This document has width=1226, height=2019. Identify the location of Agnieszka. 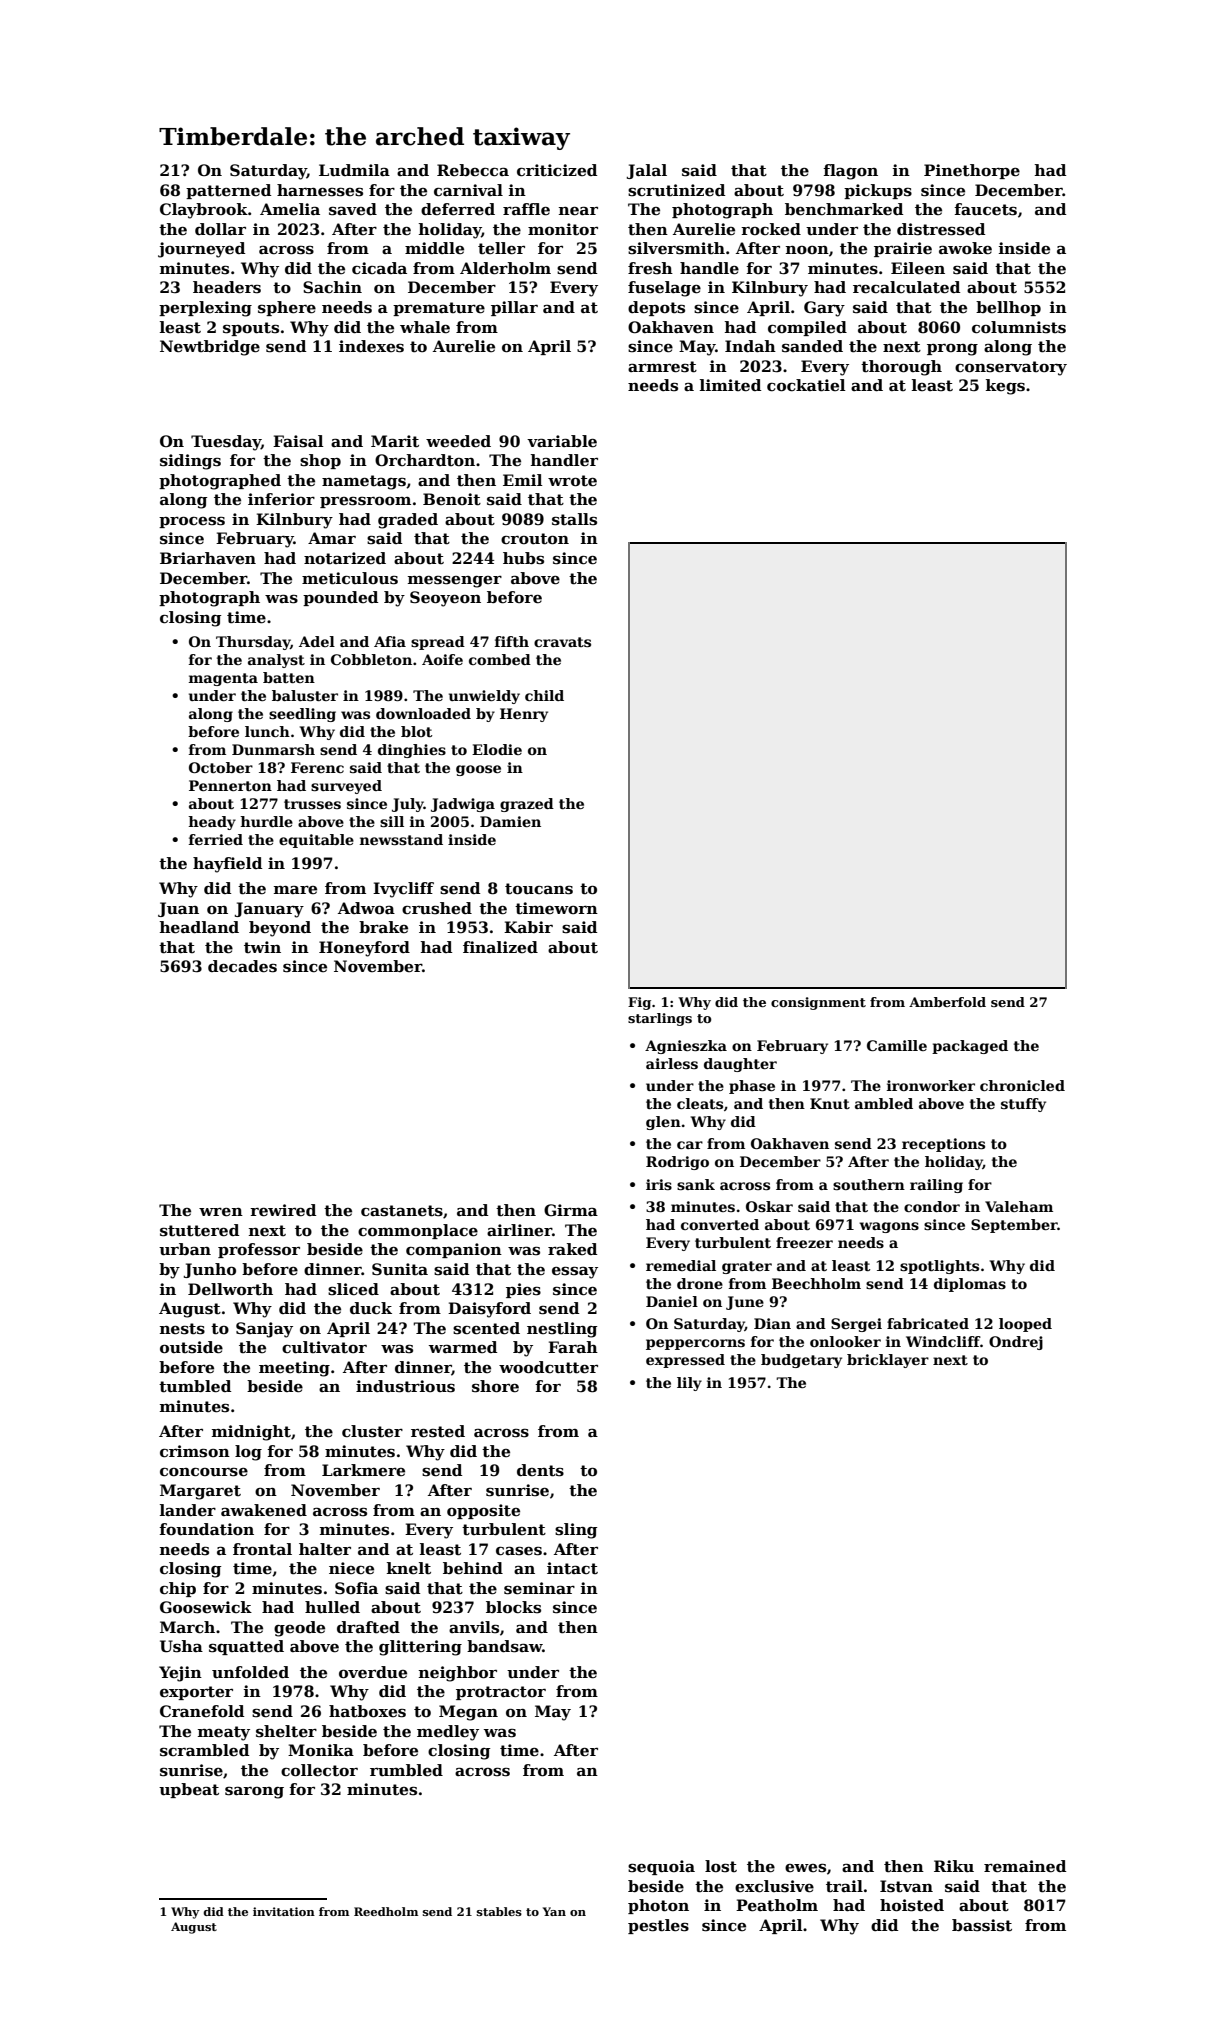
(686, 1047).
